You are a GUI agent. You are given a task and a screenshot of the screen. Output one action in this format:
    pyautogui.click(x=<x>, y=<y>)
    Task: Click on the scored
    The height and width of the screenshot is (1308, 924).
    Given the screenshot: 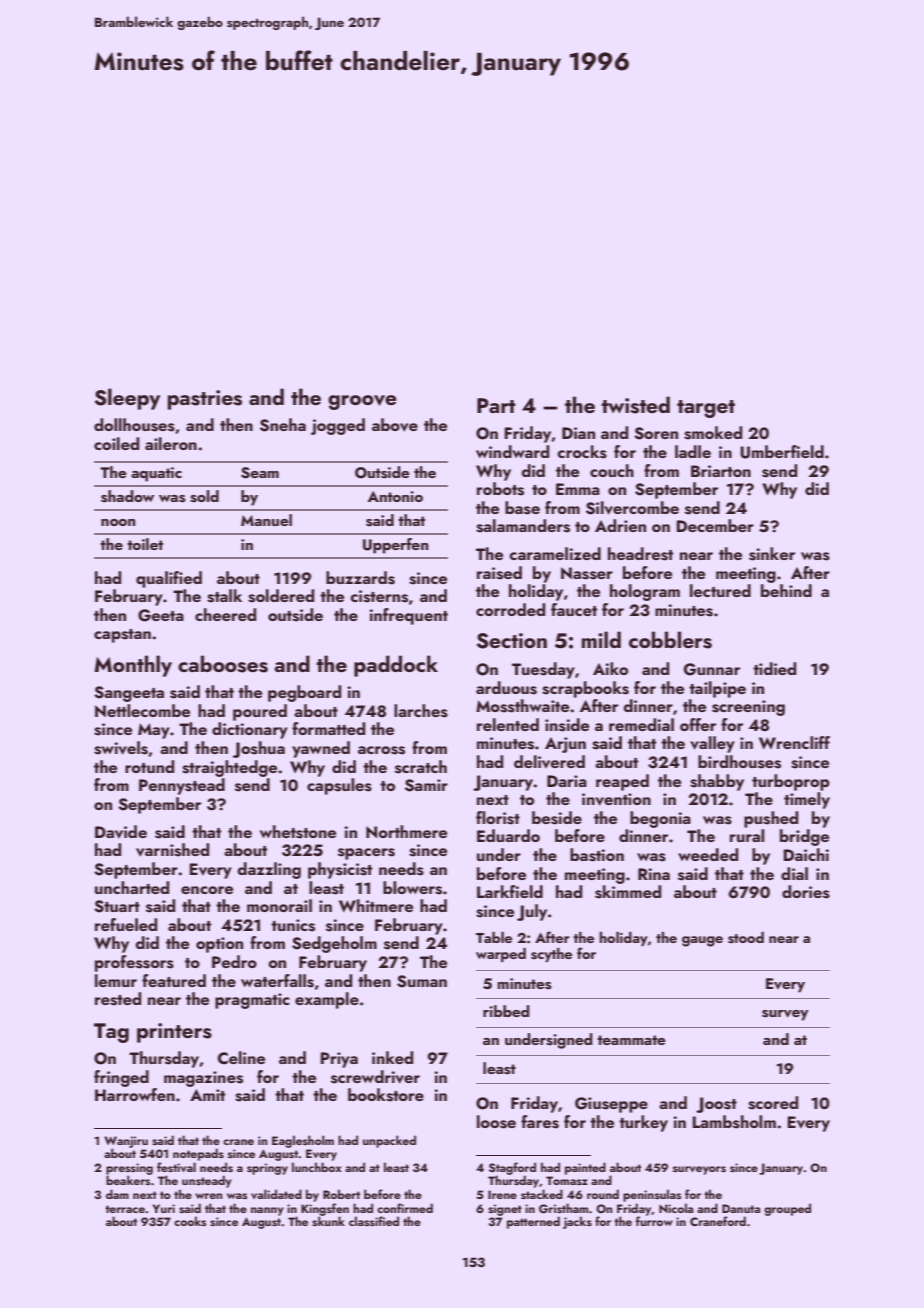 What is the action you would take?
    pyautogui.click(x=773, y=1103)
